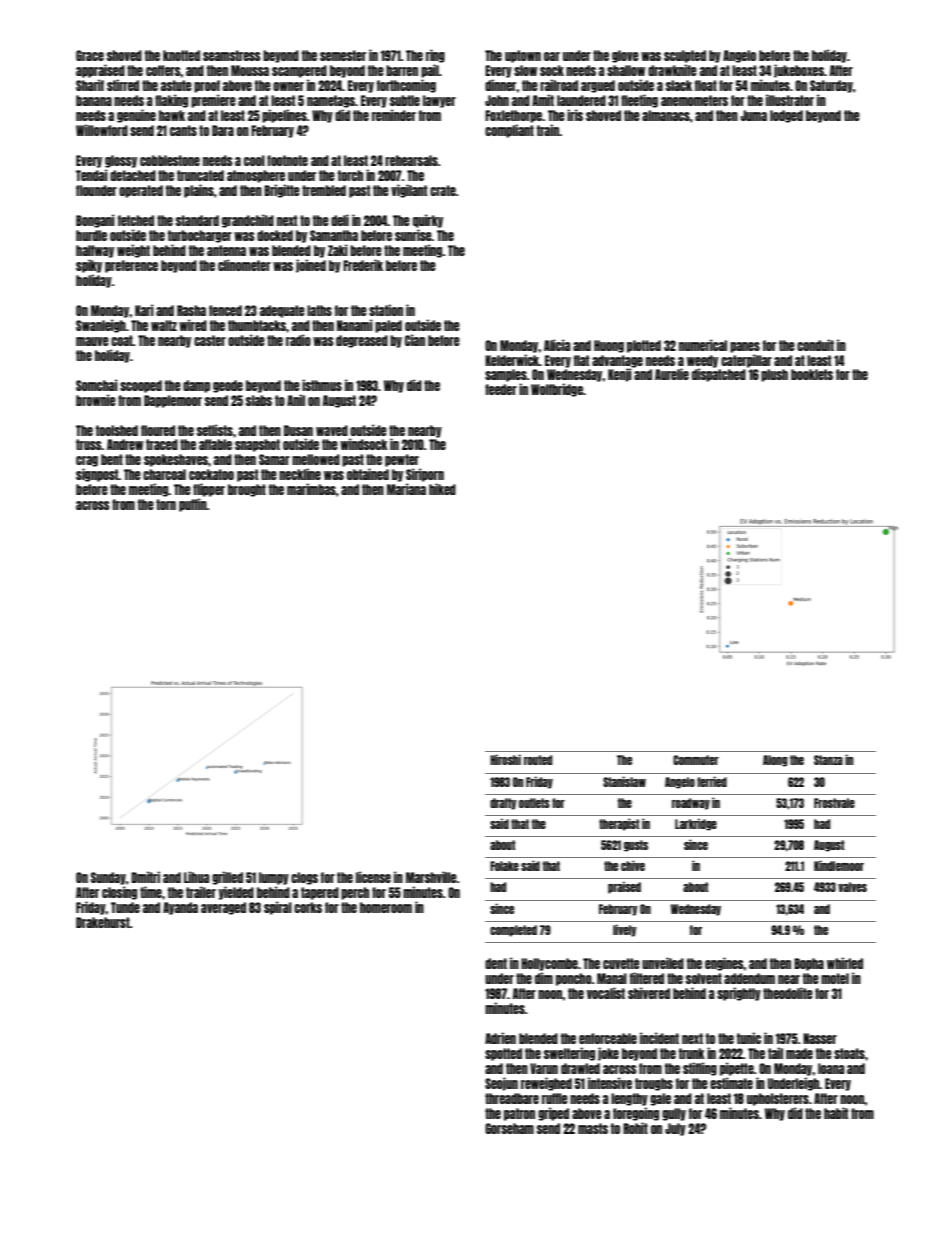 The width and height of the screenshot is (952, 1233). Describe the element at coordinates (145, 877) in the screenshot. I see `Dmitri` at that location.
